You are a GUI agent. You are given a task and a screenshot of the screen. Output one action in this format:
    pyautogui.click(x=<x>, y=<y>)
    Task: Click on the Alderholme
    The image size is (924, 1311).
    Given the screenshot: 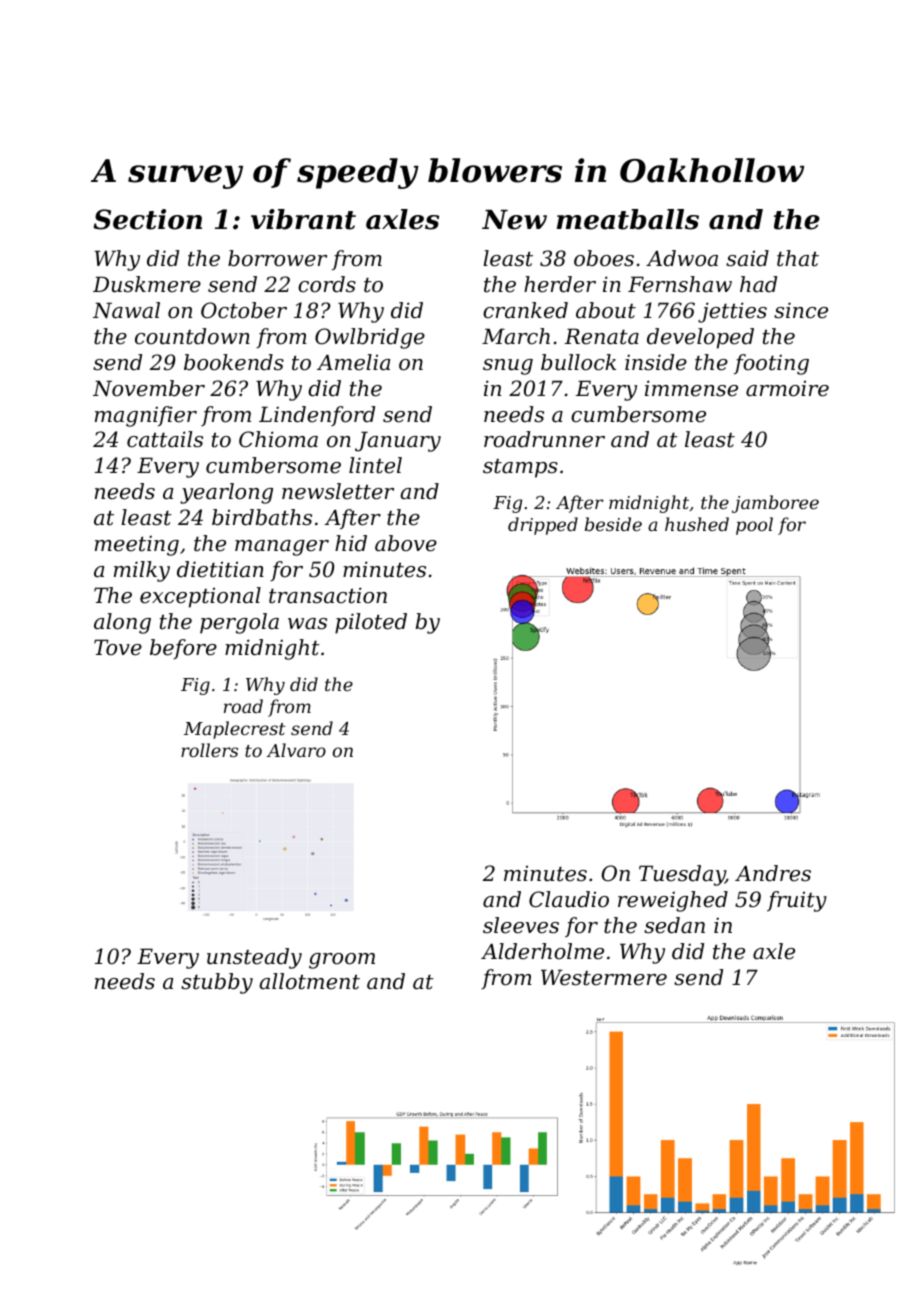 What is the action you would take?
    pyautogui.click(x=542, y=951)
